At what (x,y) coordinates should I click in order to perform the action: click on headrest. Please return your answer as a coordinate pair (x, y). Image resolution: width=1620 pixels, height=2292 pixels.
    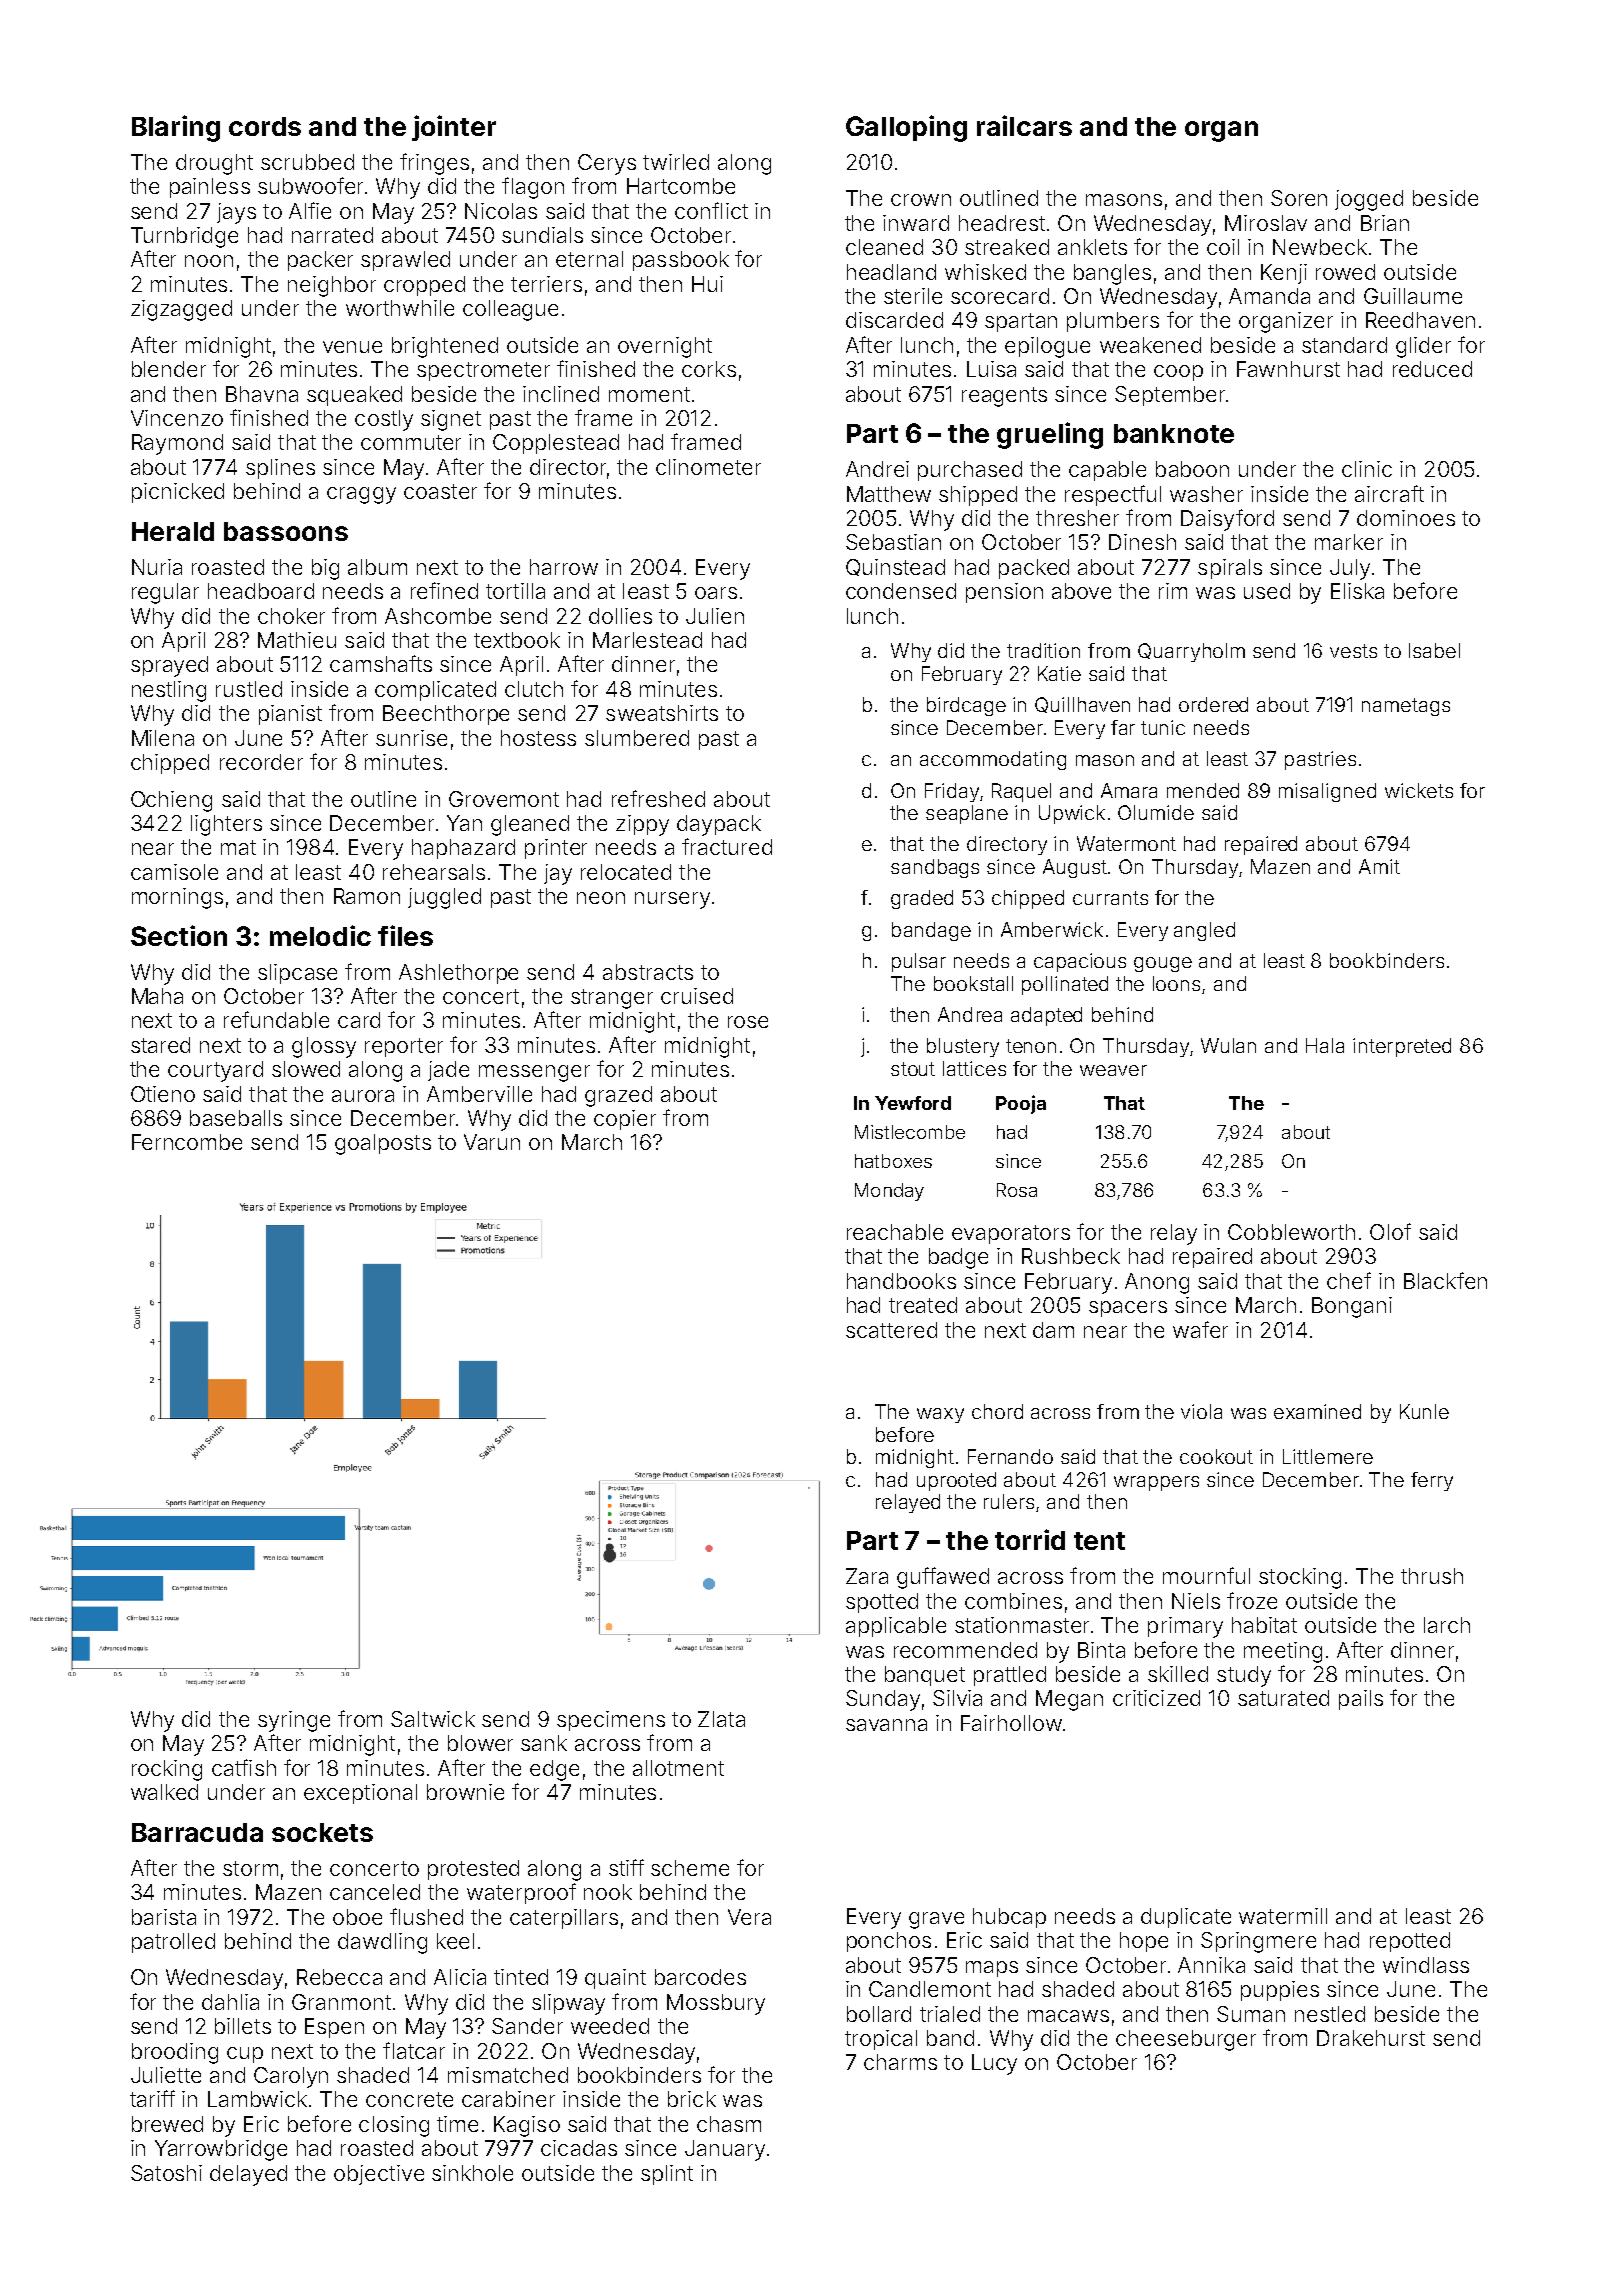
    Looking at the image, I should click on (1002, 223).
